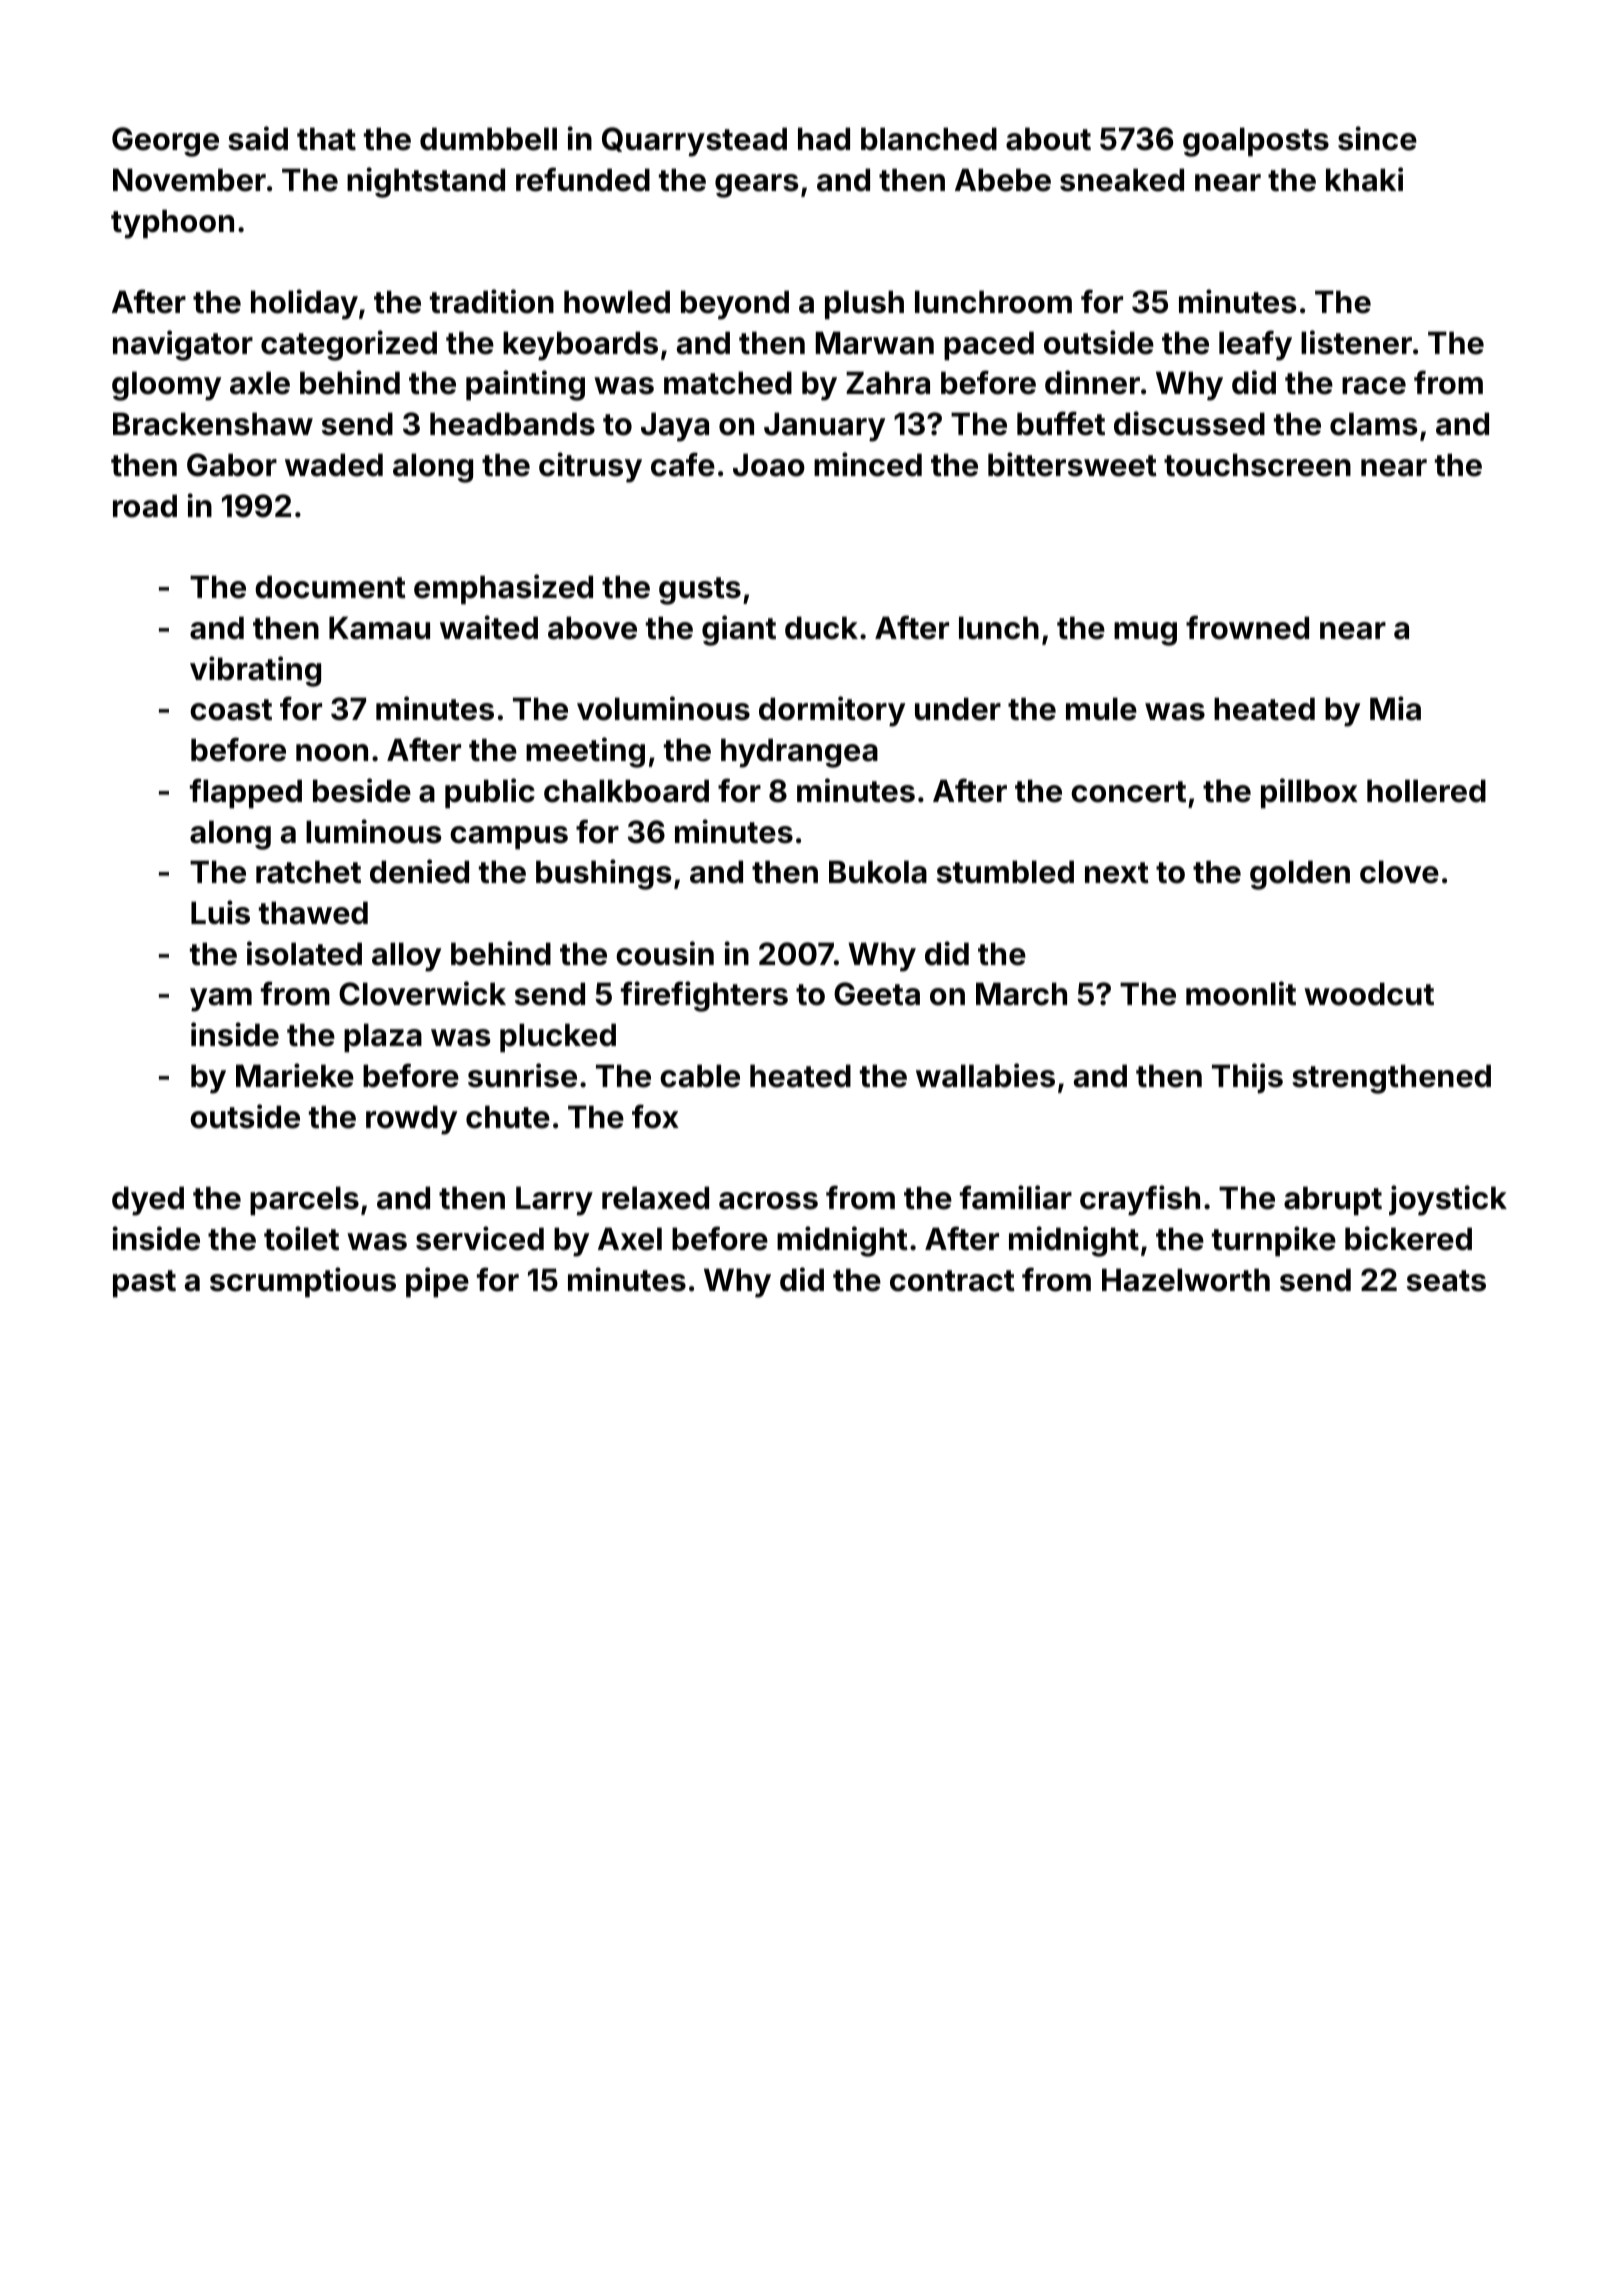 The image size is (1620, 2292). What do you see at coordinates (332, 753) in the screenshot?
I see `noon` at bounding box center [332, 753].
